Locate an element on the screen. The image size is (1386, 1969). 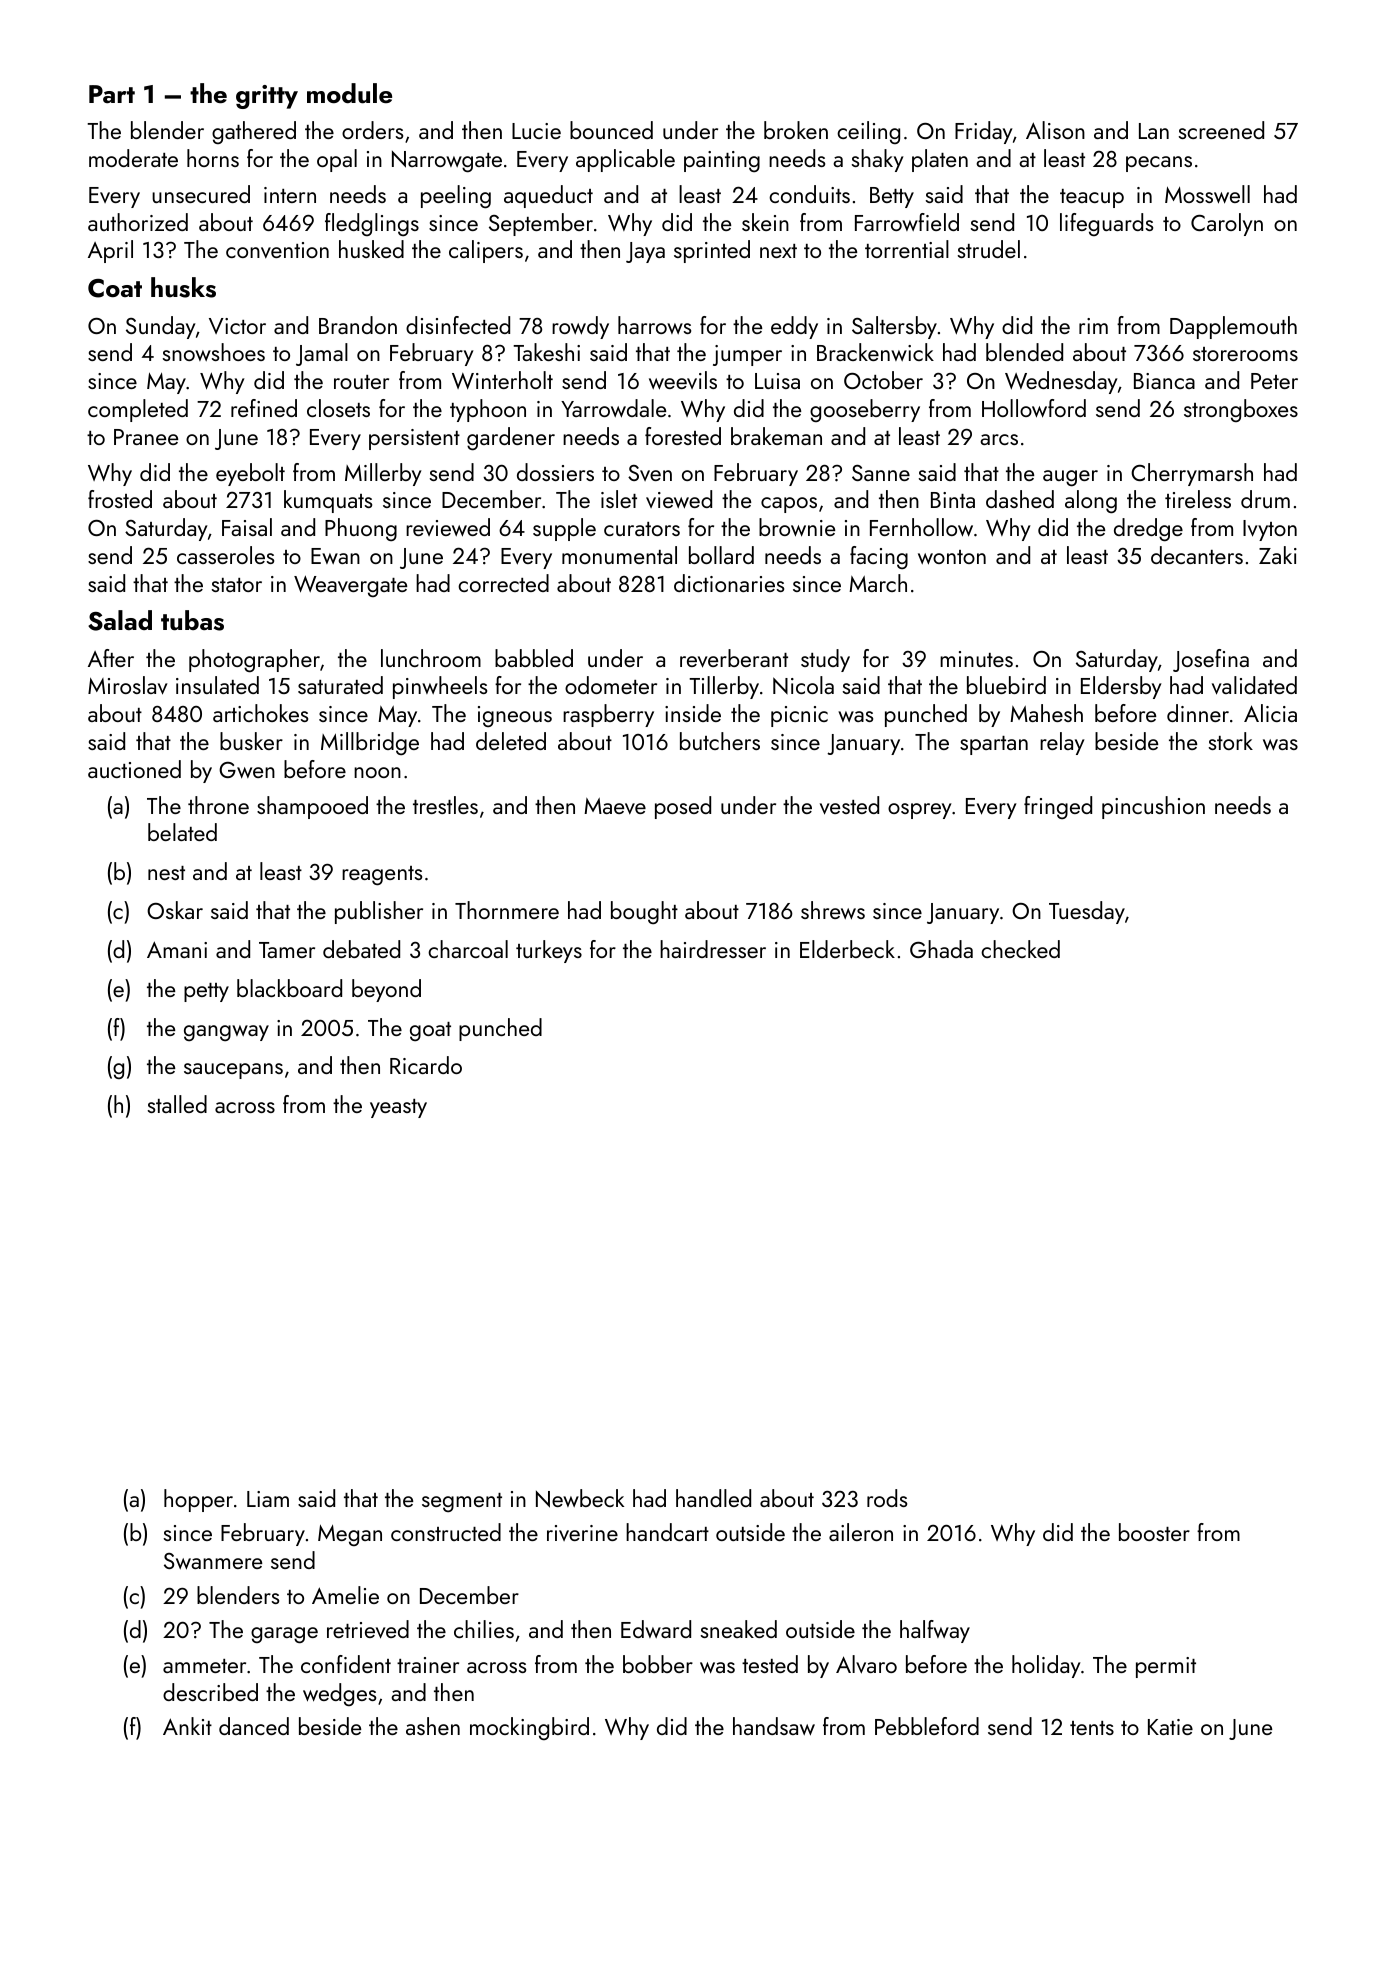
bluebird is located at coordinates (1006, 685).
